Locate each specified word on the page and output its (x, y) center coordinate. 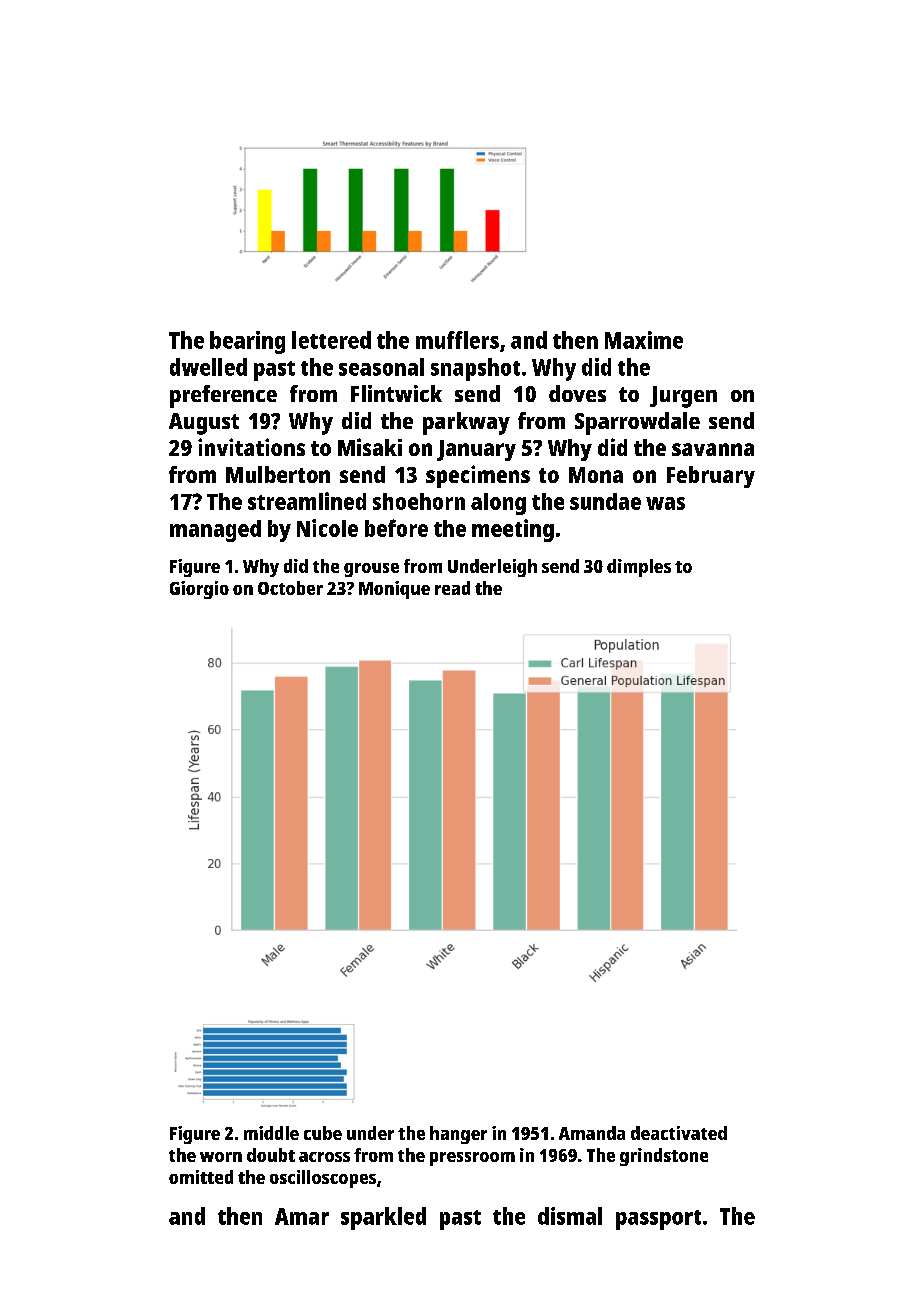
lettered (331, 340)
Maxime (644, 340)
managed (215, 531)
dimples (639, 568)
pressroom (472, 1159)
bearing (247, 342)
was (665, 503)
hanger (458, 1135)
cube (323, 1133)
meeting (513, 530)
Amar (302, 1216)
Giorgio (199, 590)
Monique (394, 590)
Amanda (592, 1133)
